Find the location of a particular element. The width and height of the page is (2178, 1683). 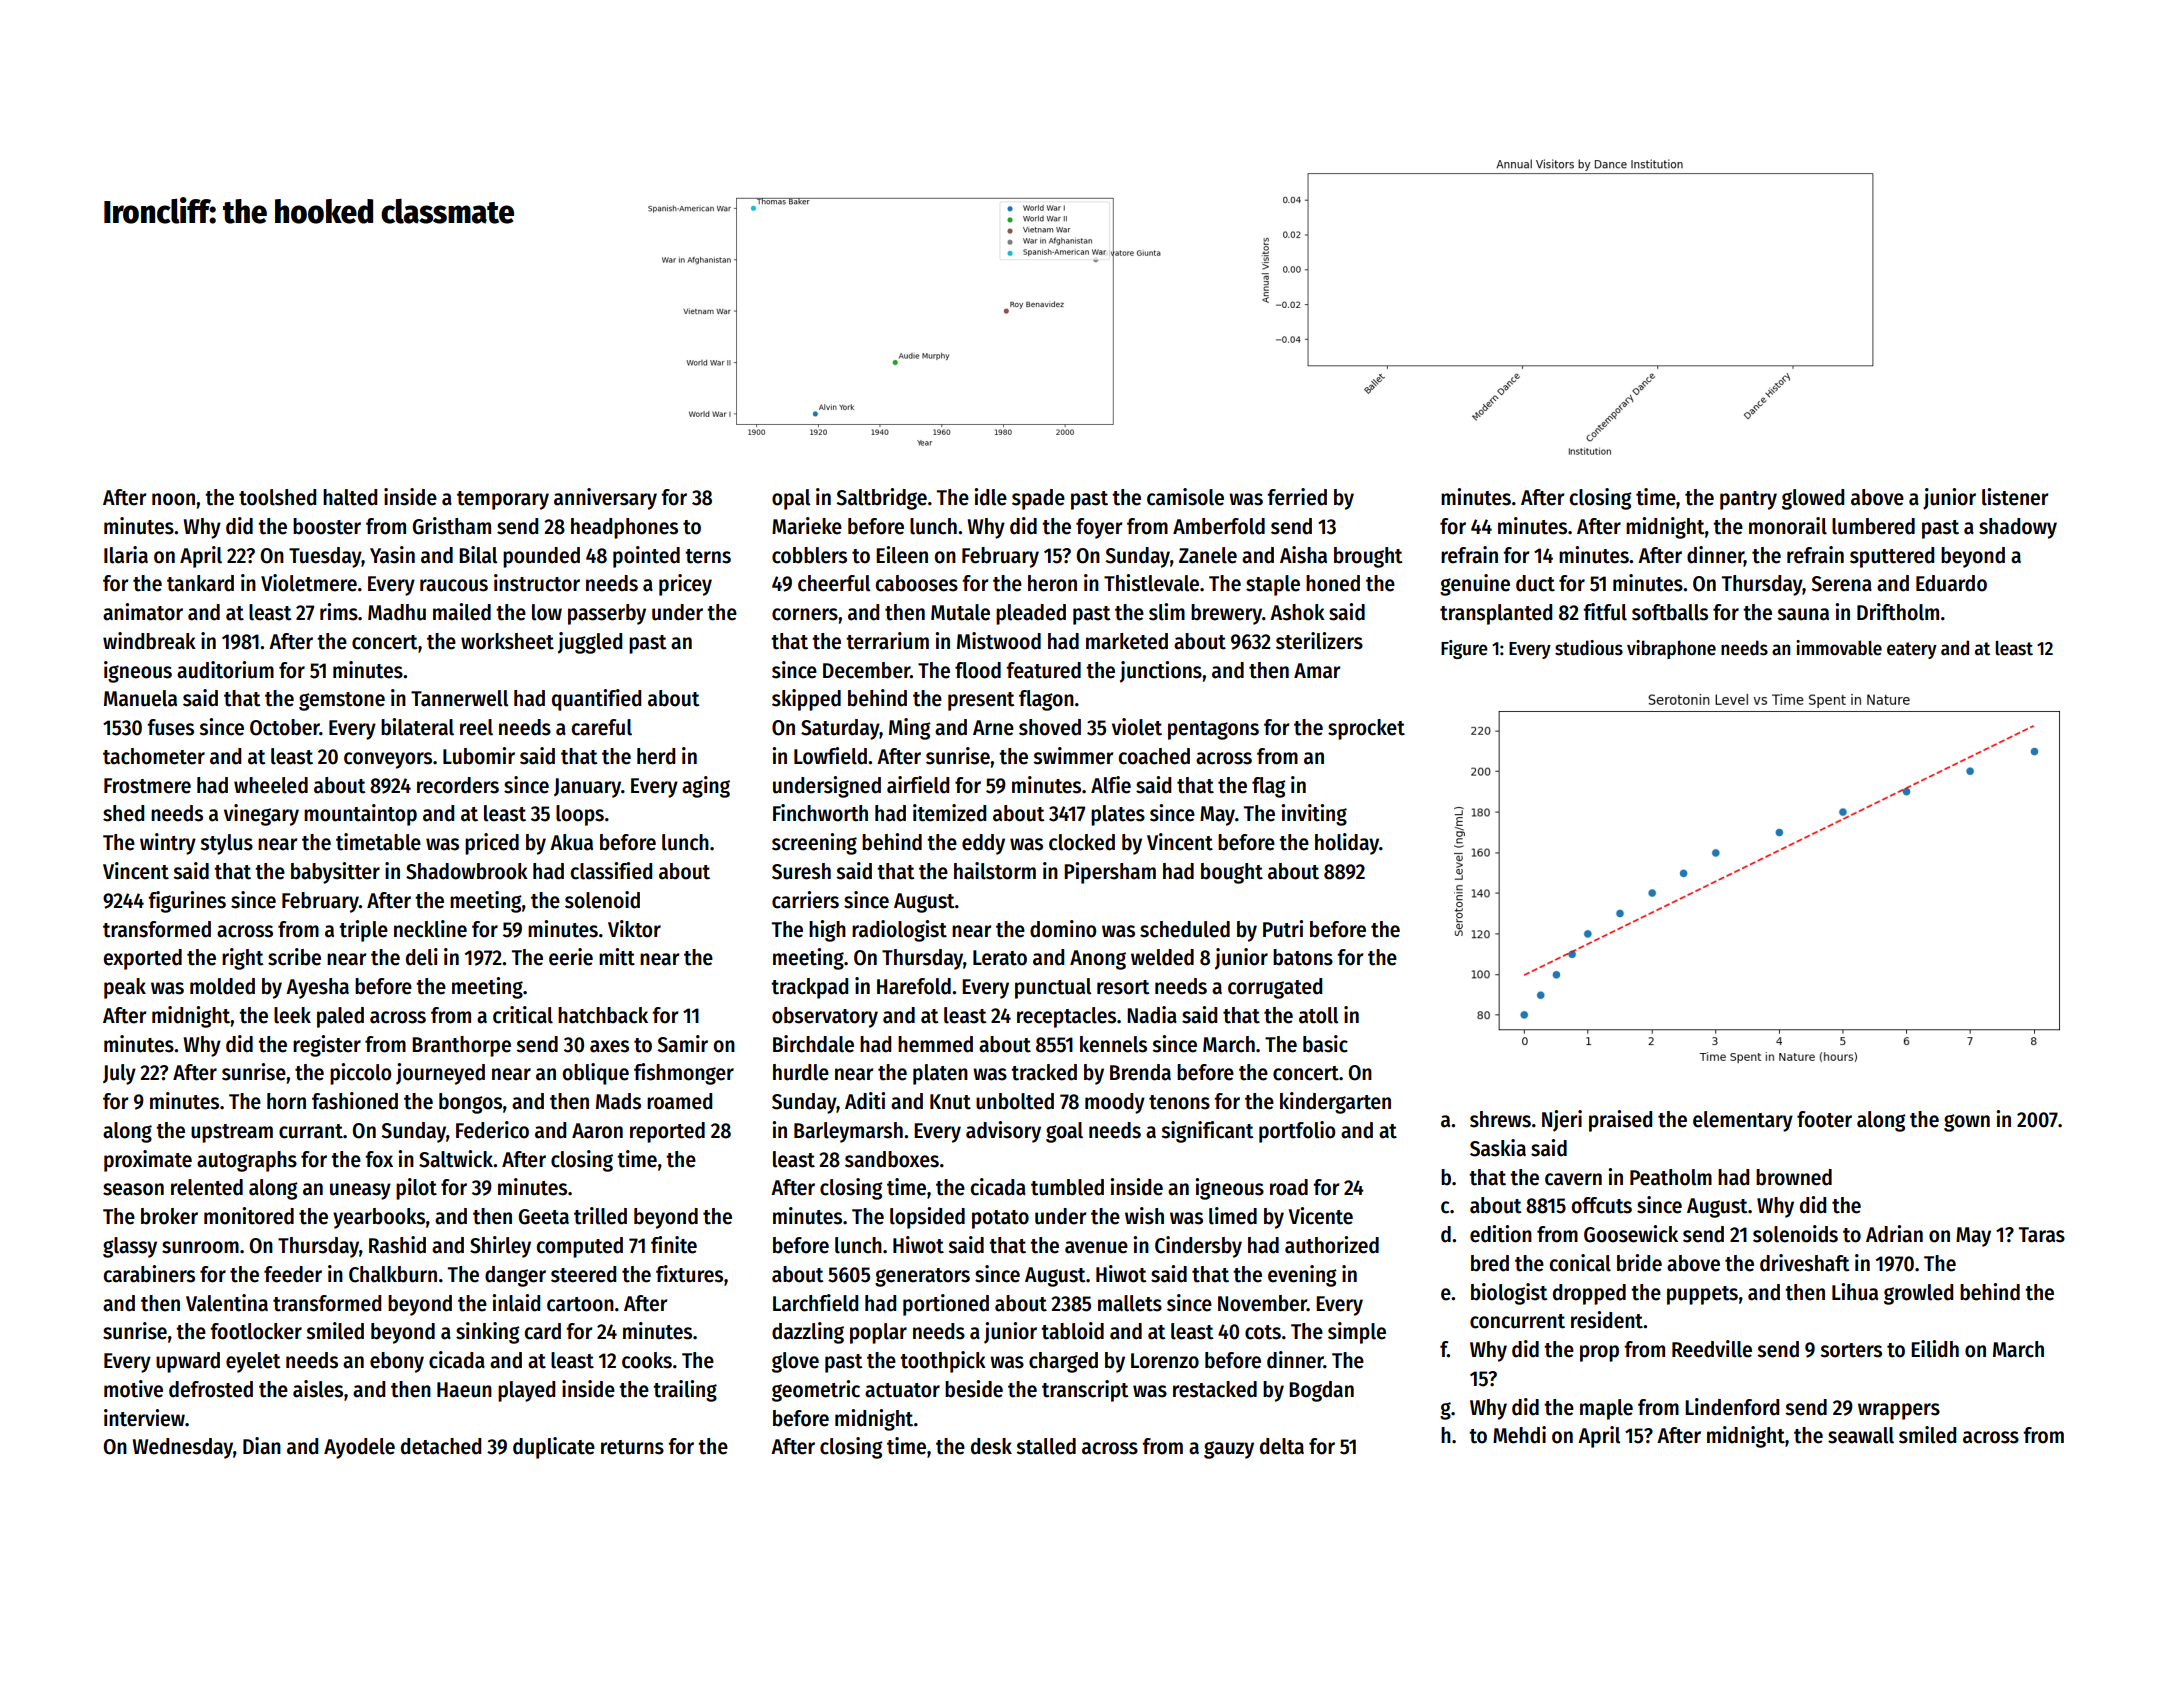

passerby is located at coordinates (607, 614).
